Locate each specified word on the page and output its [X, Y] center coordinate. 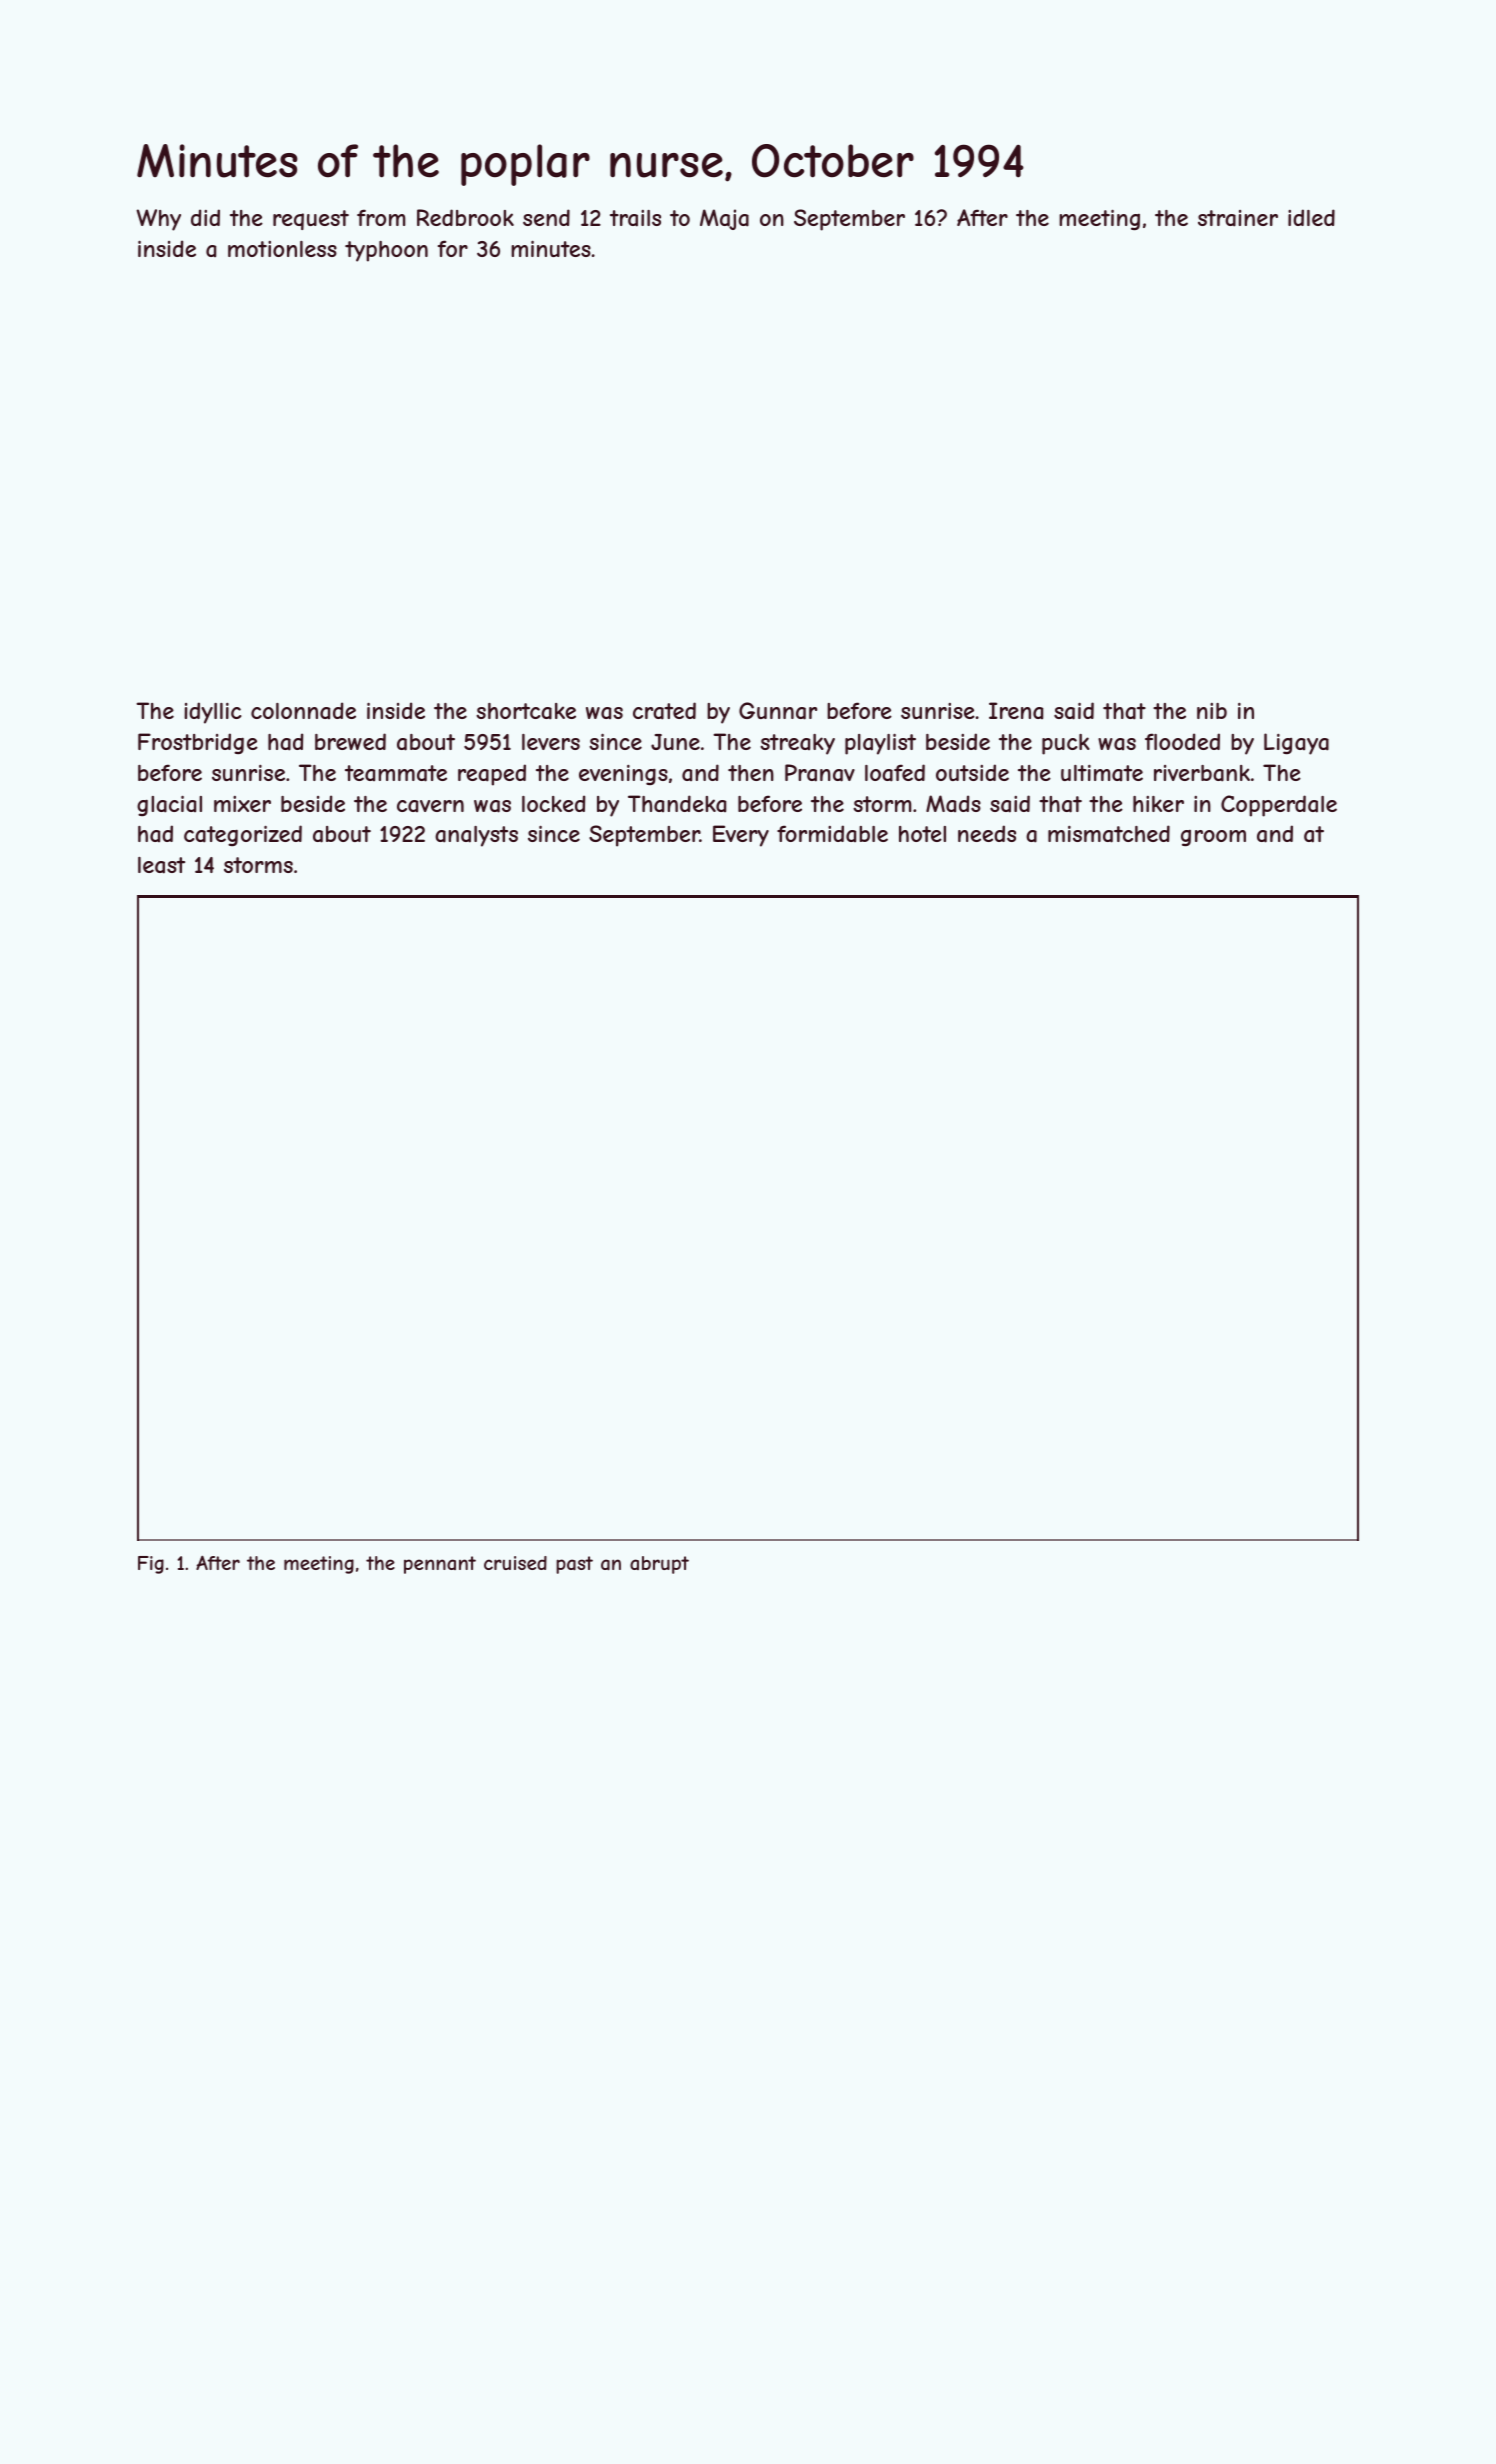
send [546, 217]
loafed [895, 773]
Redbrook [465, 217]
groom [1213, 838]
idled [1311, 217]
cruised [515, 1563]
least [161, 865]
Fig [151, 1565]
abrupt [659, 1565]
